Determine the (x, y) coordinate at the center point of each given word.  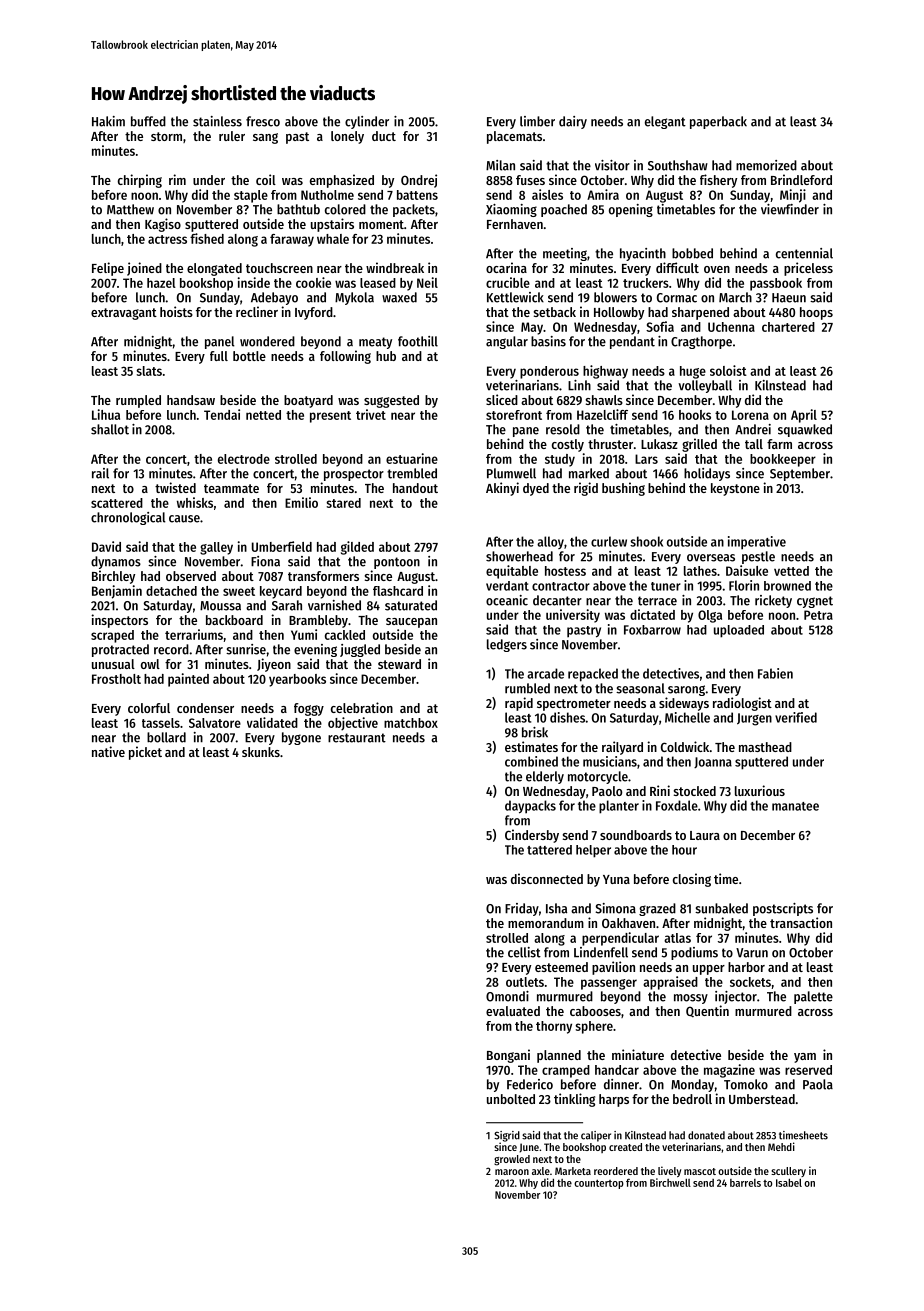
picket (145, 753)
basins (548, 341)
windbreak (395, 267)
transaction (801, 922)
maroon (512, 1172)
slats (149, 371)
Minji (793, 196)
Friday (522, 909)
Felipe (108, 269)
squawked (805, 430)
